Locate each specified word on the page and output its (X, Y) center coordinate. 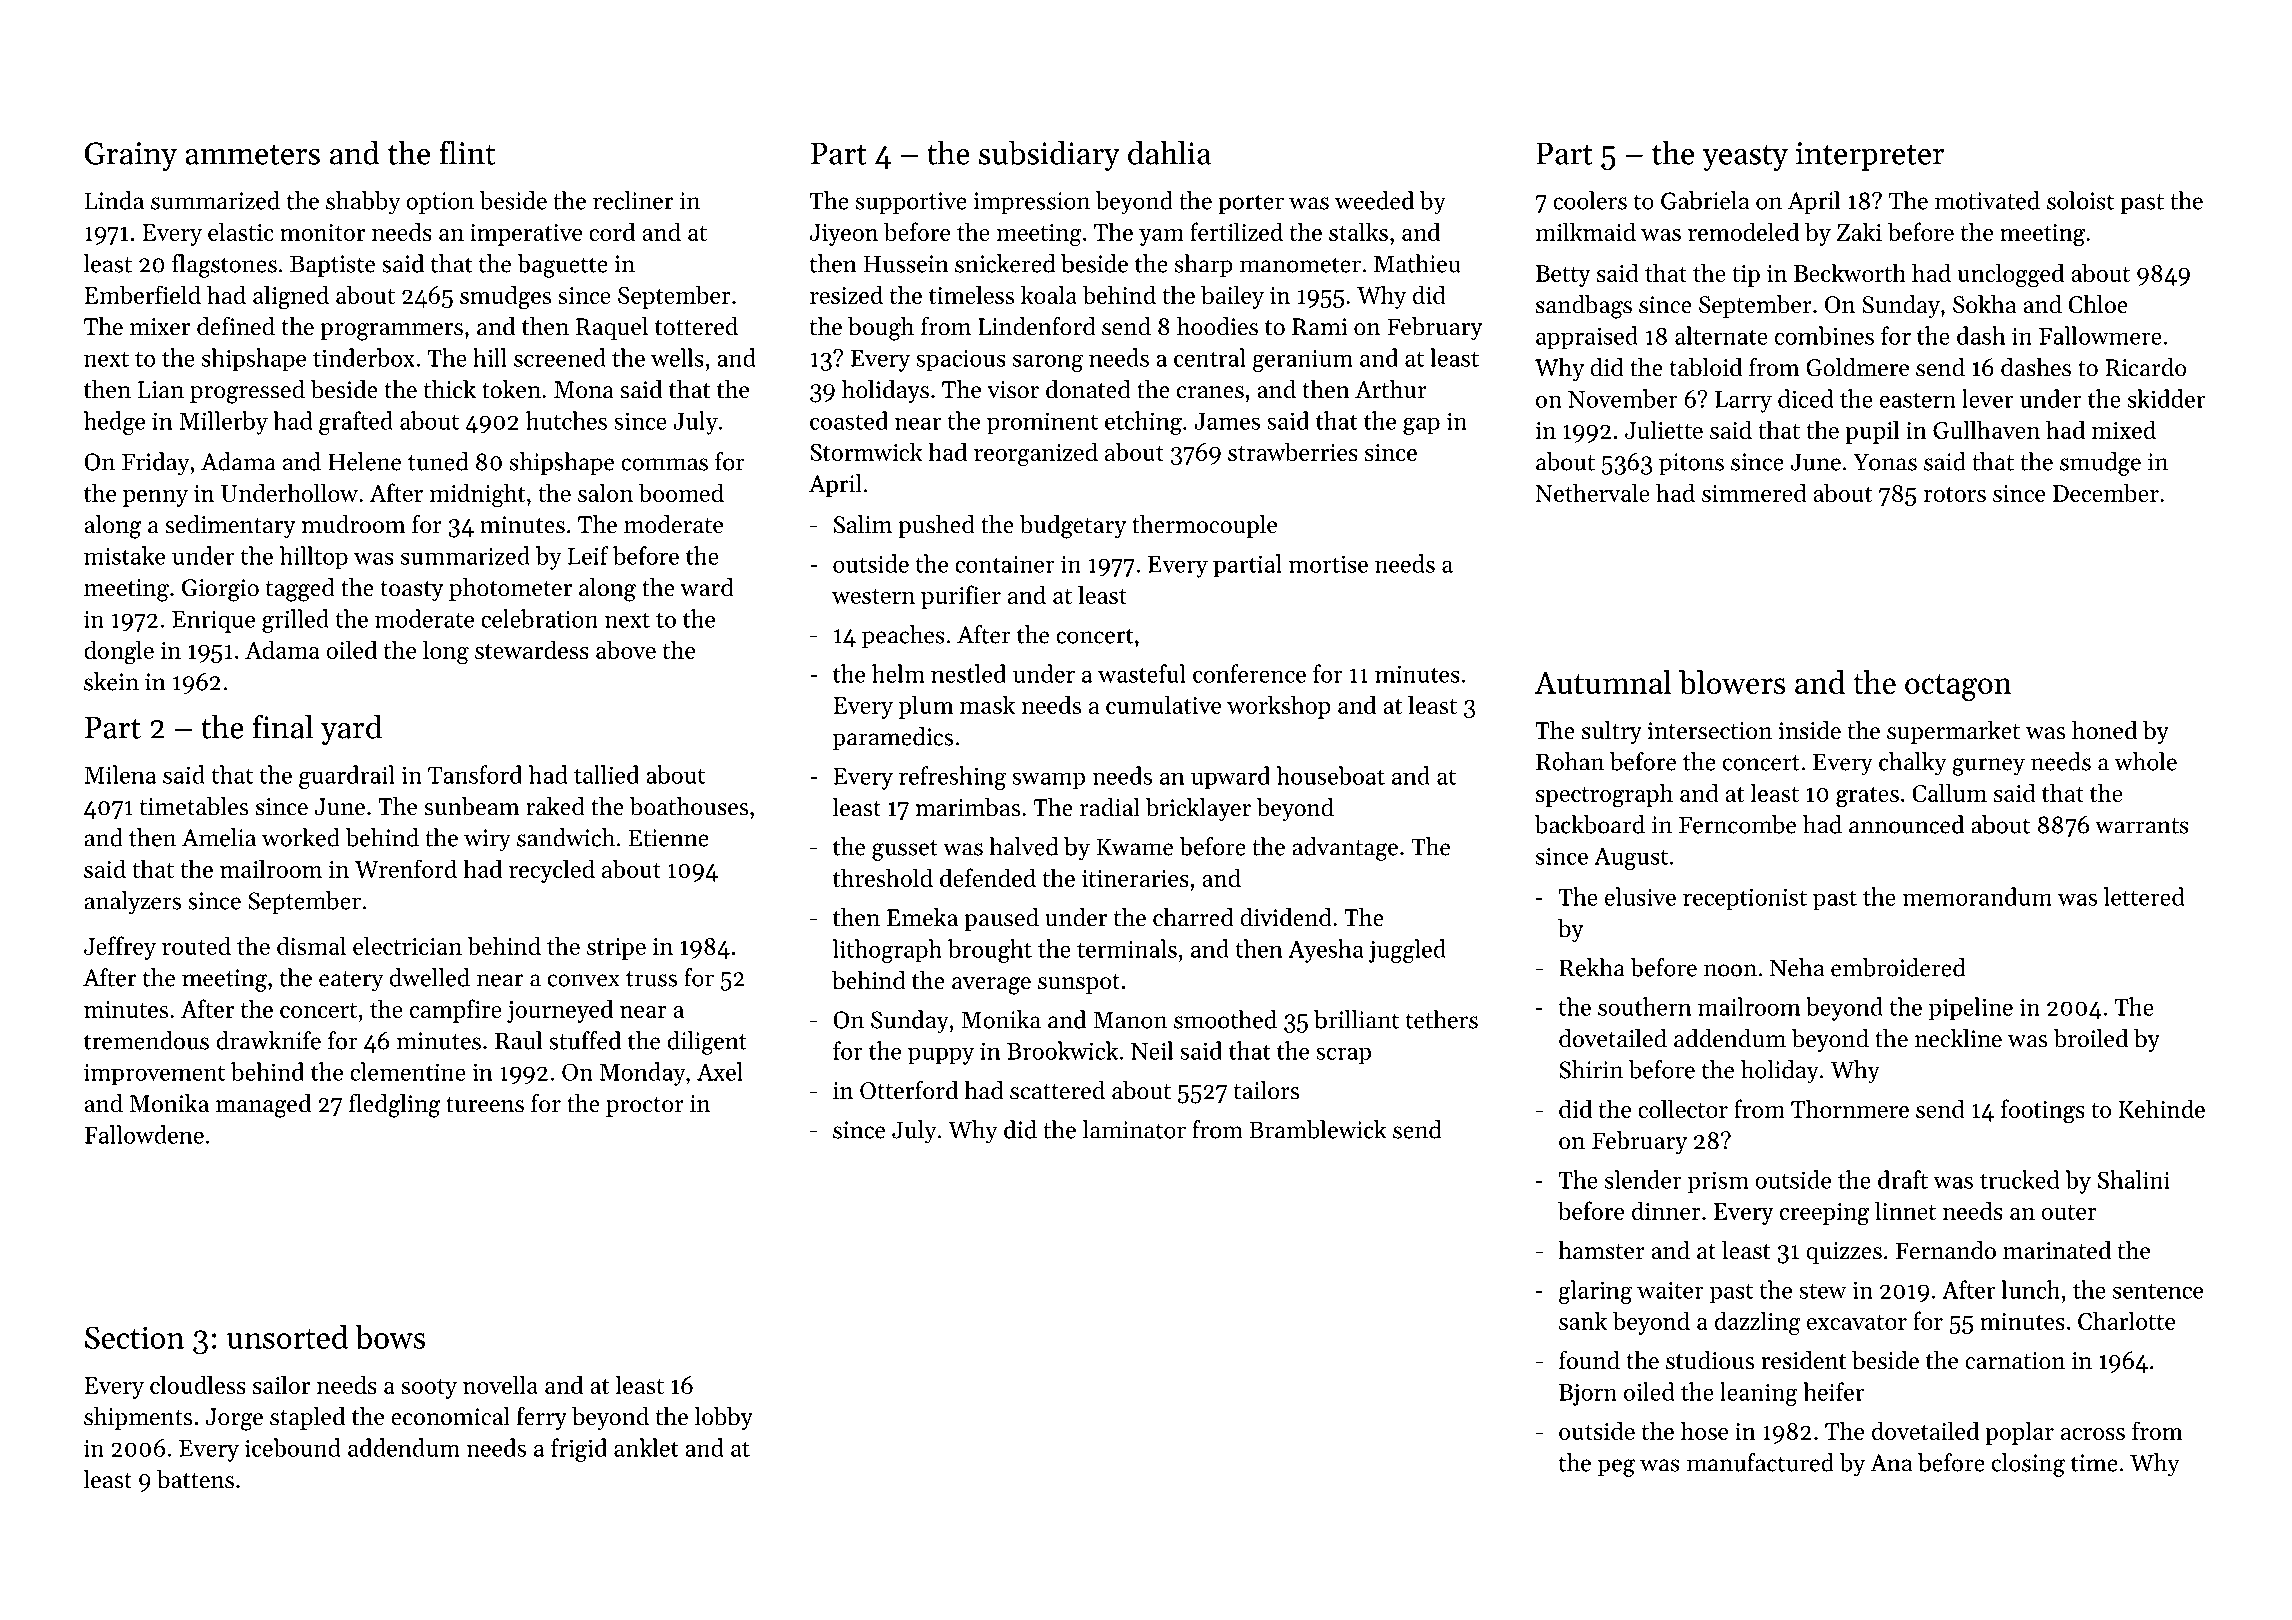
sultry (1612, 732)
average (991, 986)
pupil (1872, 432)
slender (1643, 1179)
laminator (1134, 1129)
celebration (539, 618)
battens (195, 1479)
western (873, 596)
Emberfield (143, 294)
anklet (646, 1447)
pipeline (1970, 1009)
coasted (849, 420)
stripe (616, 949)
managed (263, 1106)
